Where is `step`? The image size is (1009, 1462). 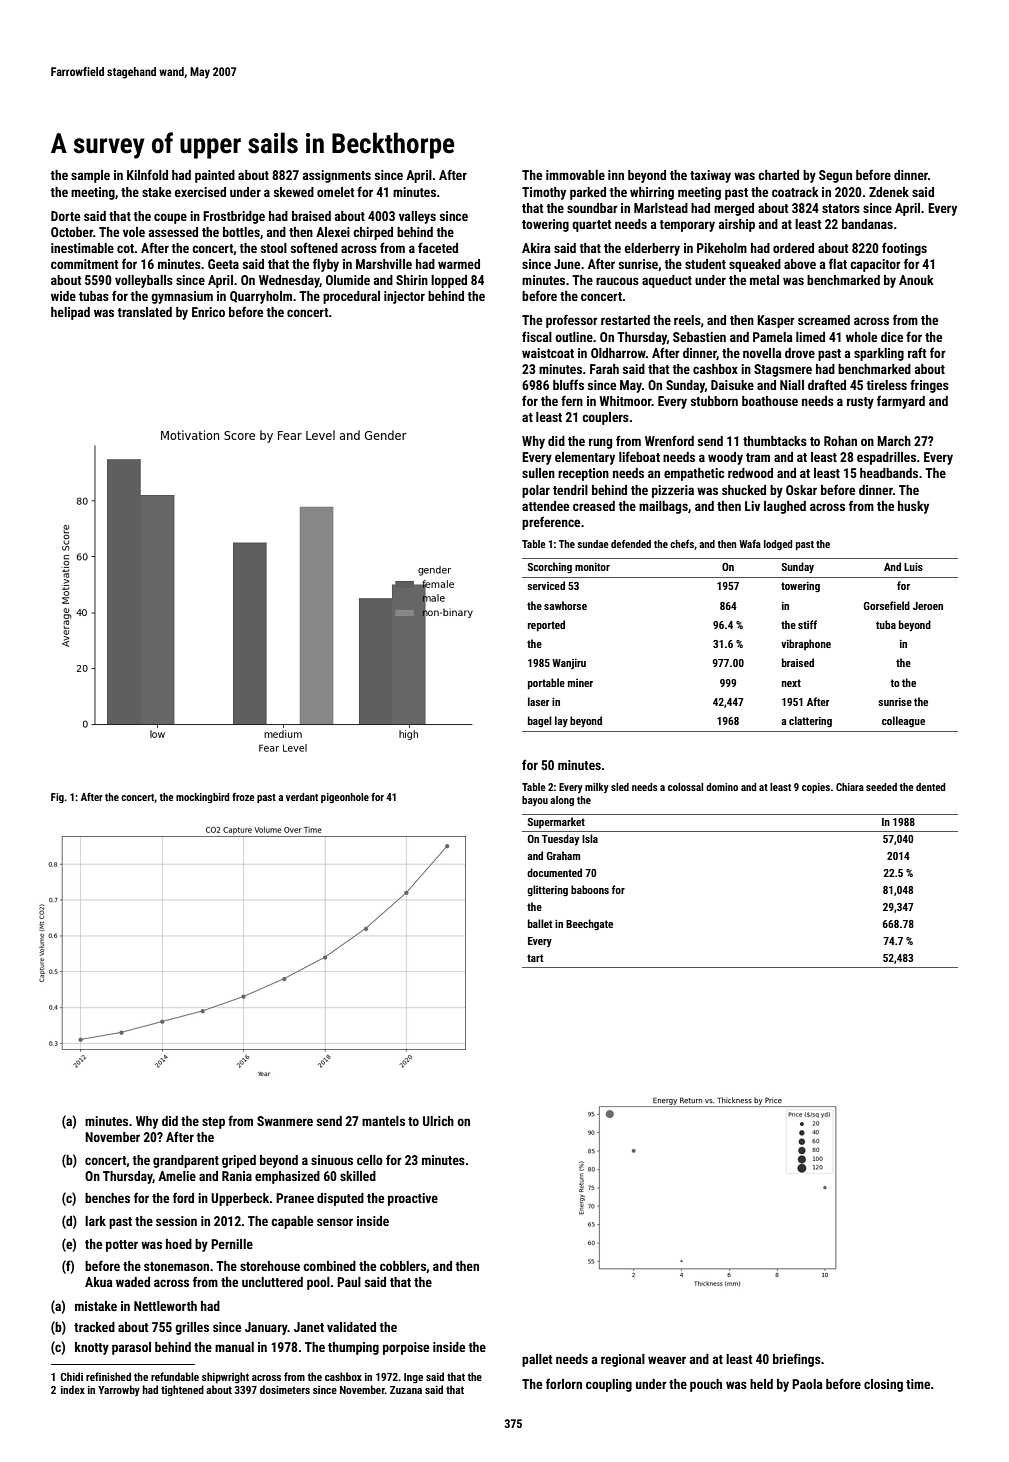
step is located at coordinates (213, 1123).
